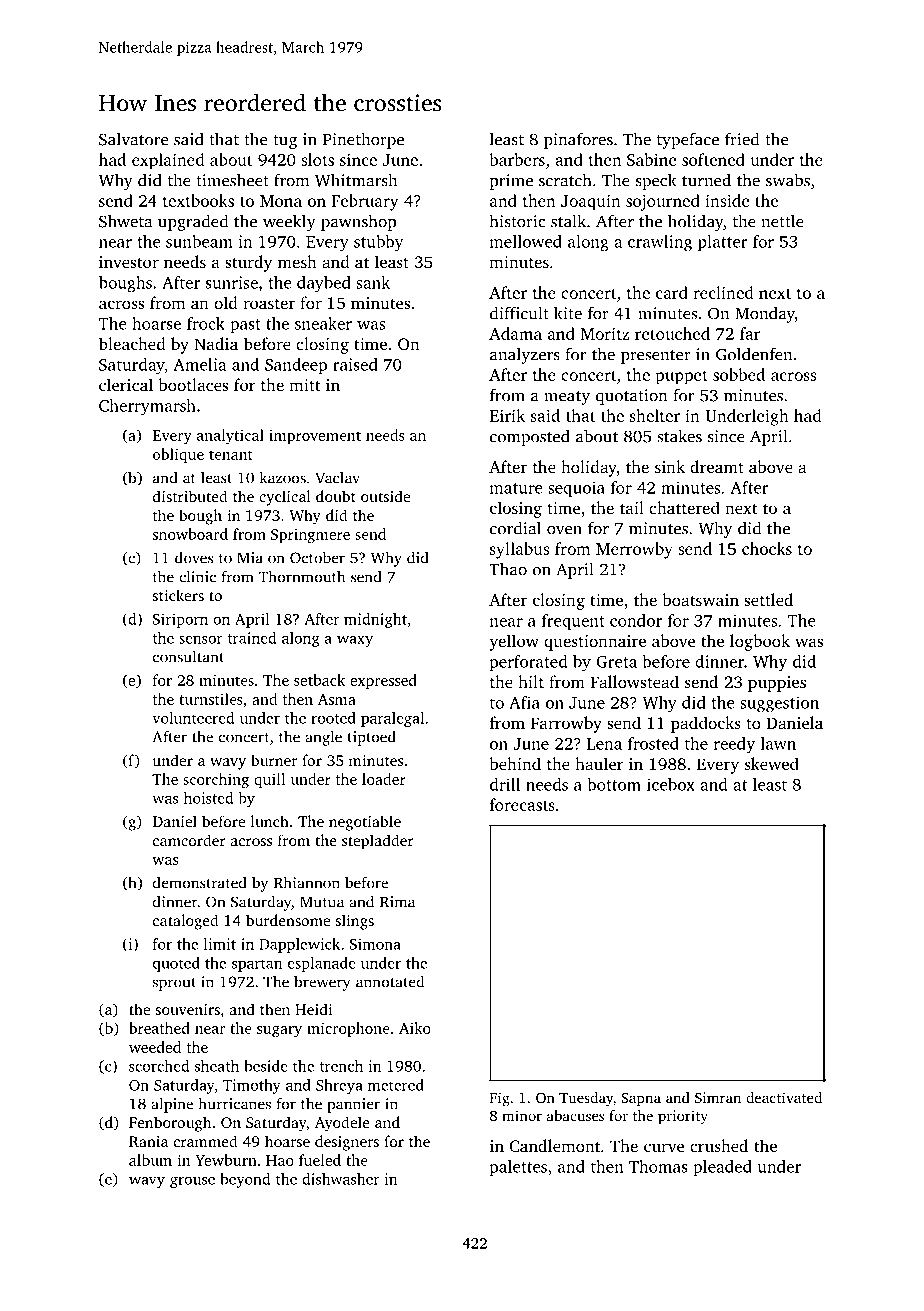  What do you see at coordinates (670, 466) in the page?
I see `sink` at bounding box center [670, 466].
